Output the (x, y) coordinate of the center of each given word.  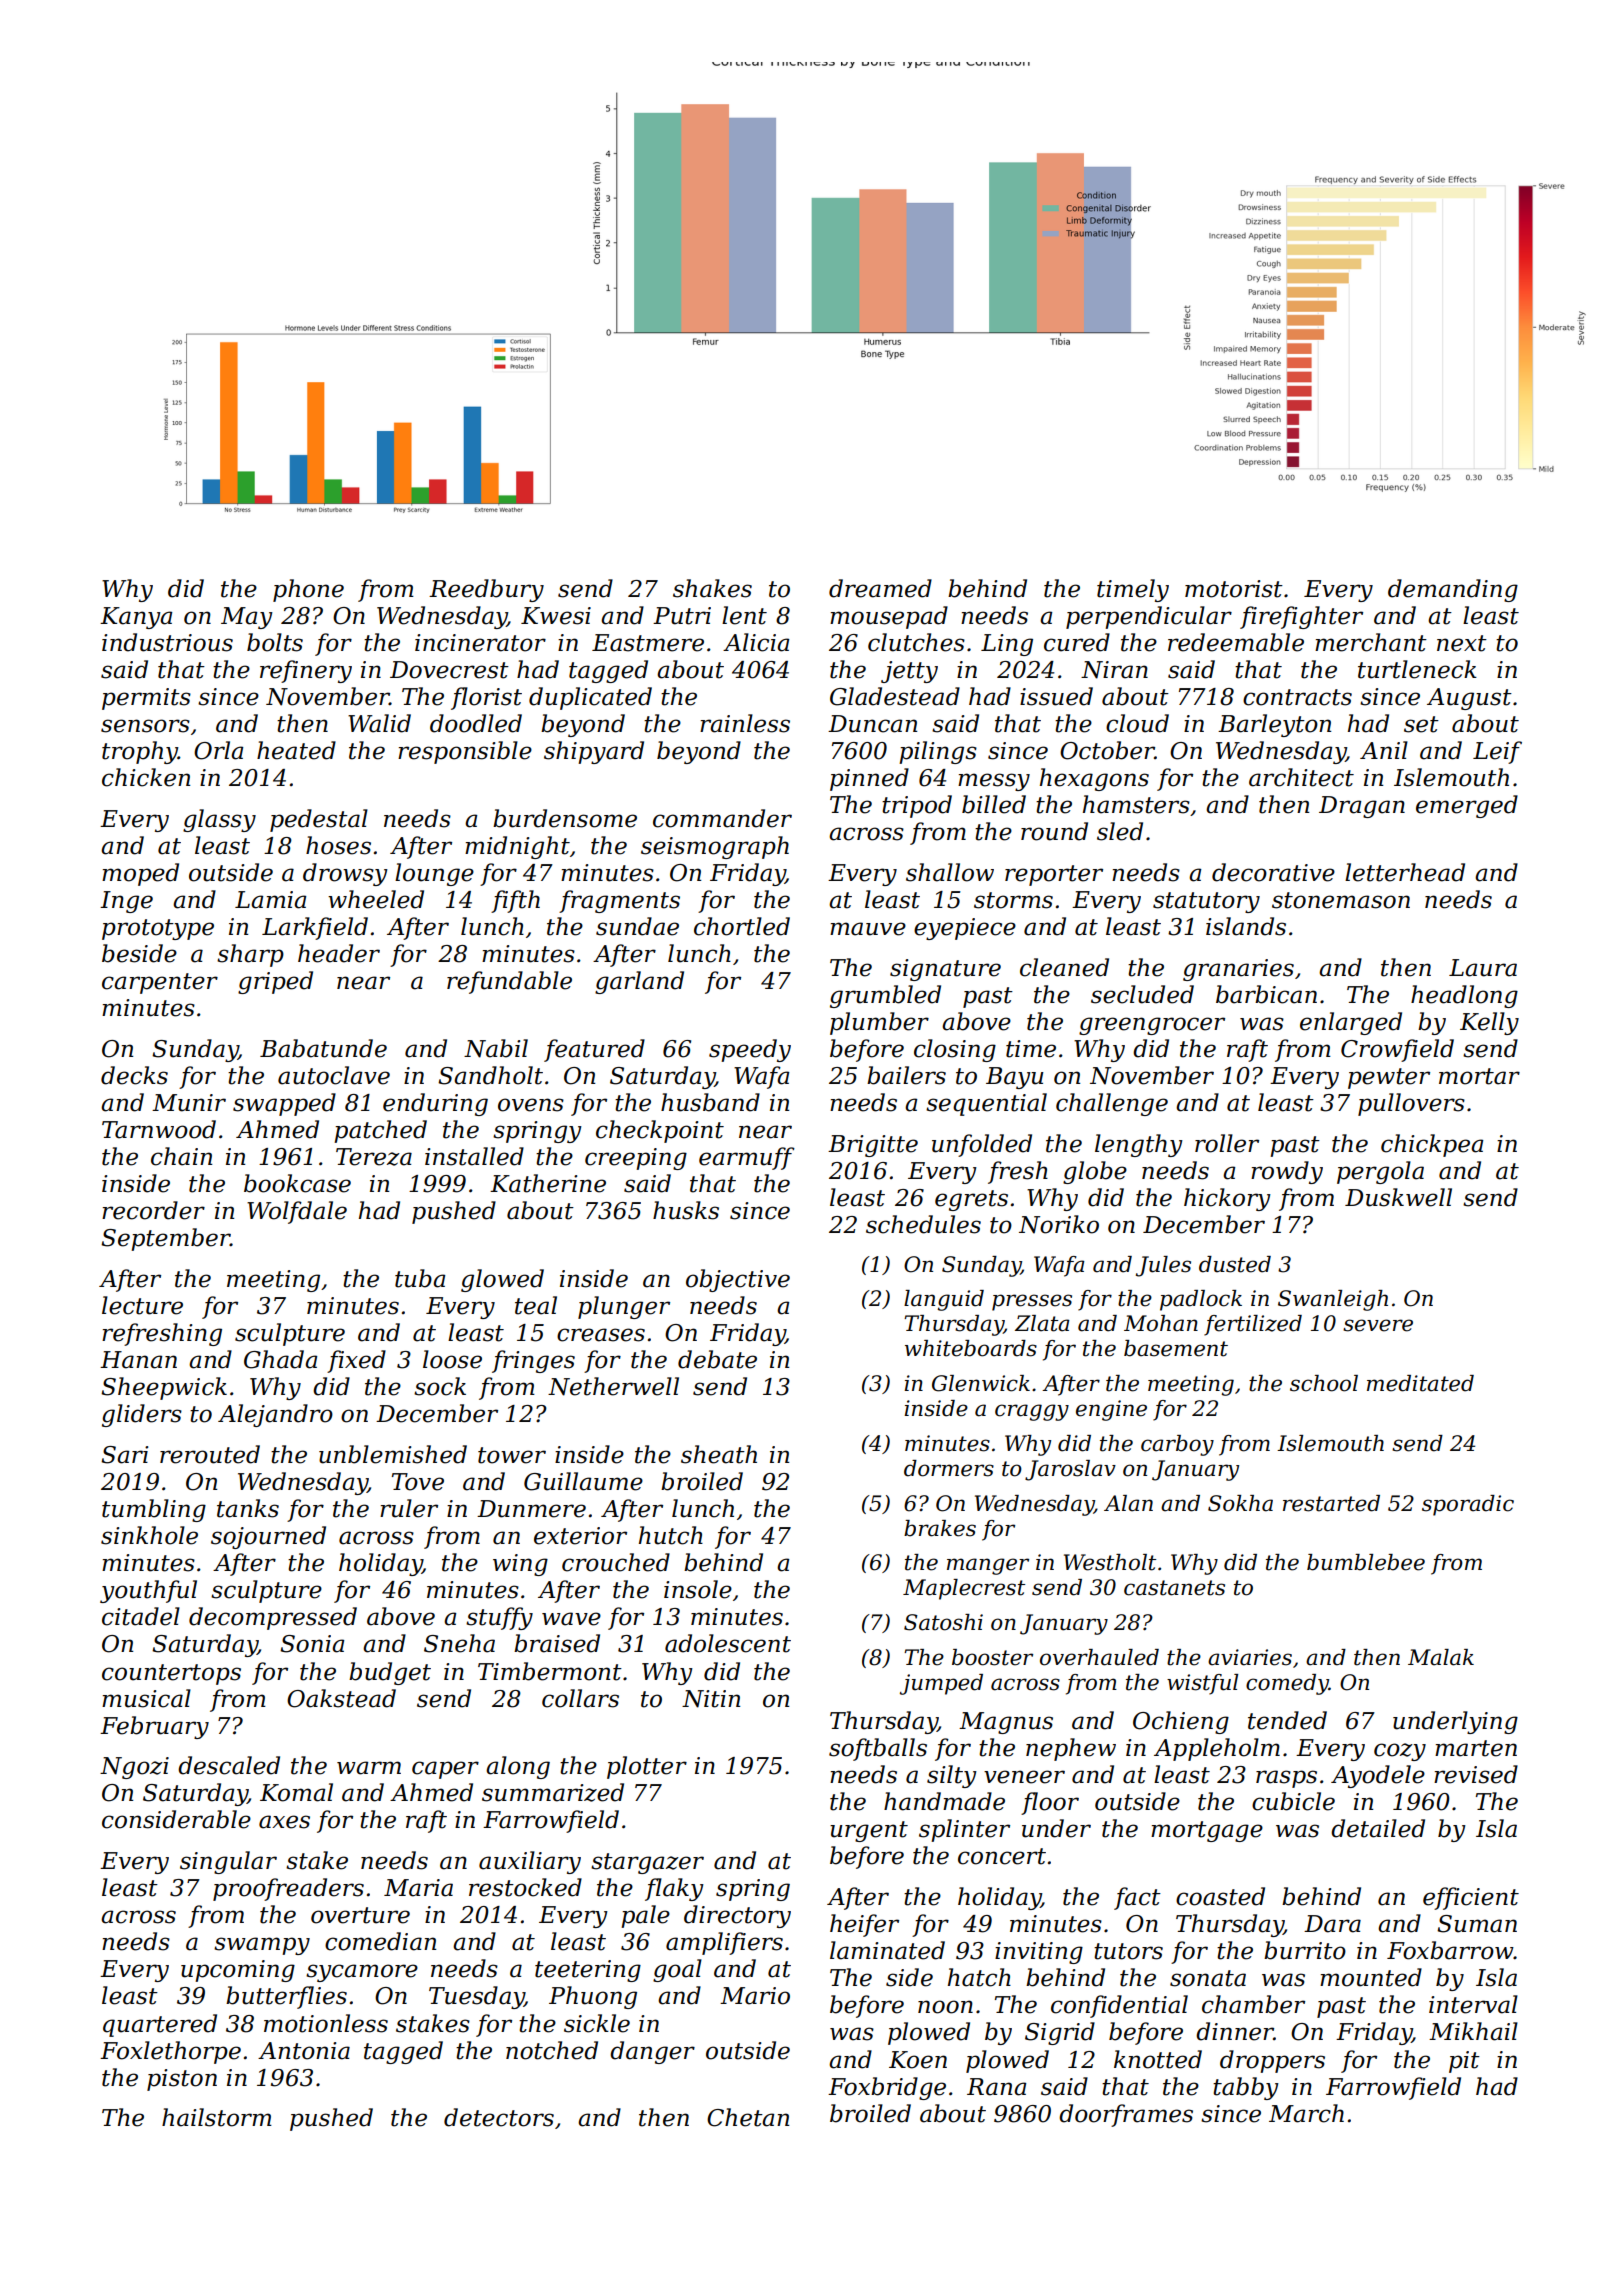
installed (474, 1156)
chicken (146, 777)
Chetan (748, 2117)
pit (1464, 2062)
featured (594, 1050)
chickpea (1432, 1145)
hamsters (1136, 804)
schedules (923, 1224)
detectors (499, 2117)
